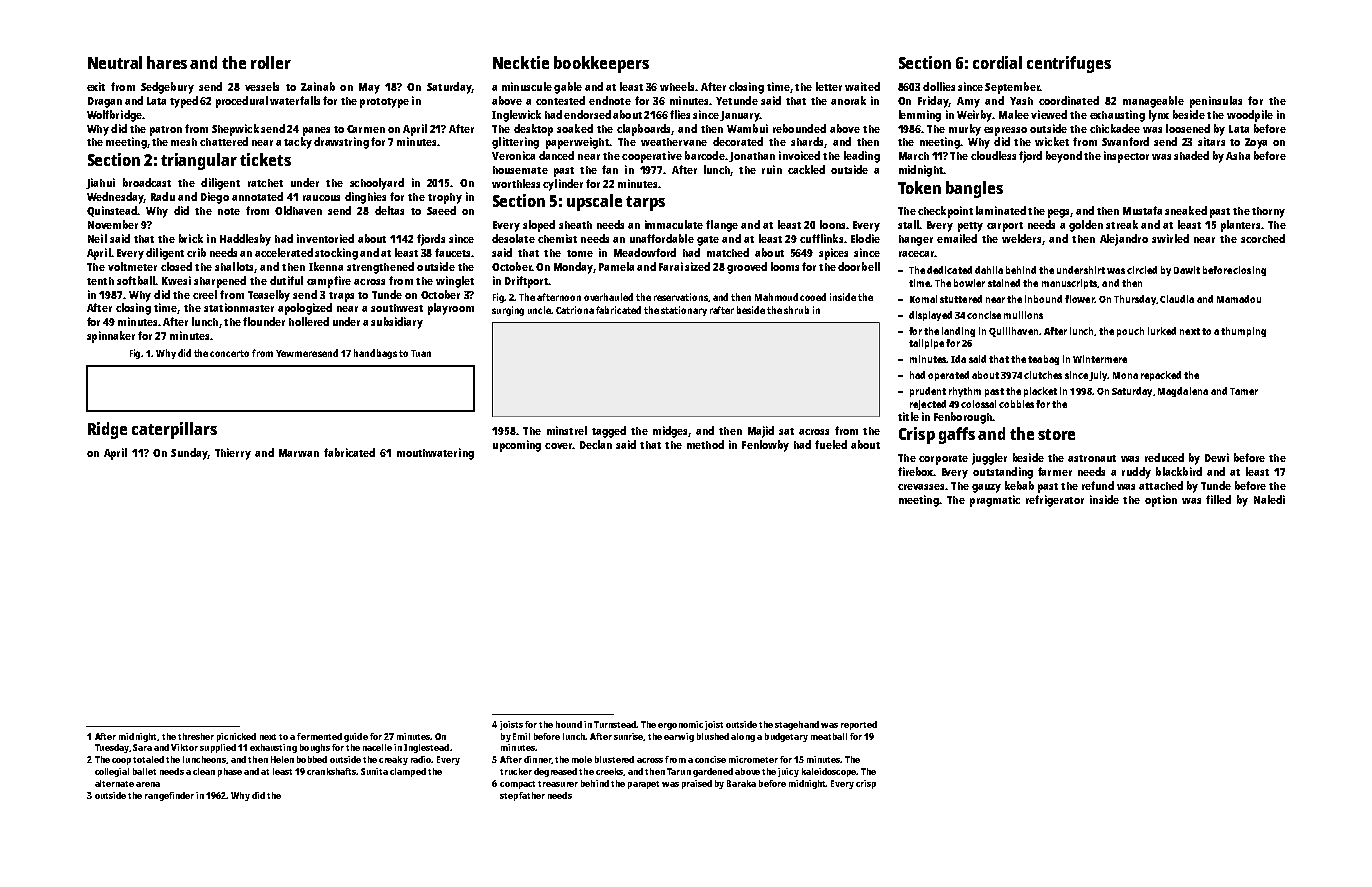 This screenshot has height=887, width=1372. What do you see at coordinates (189, 454) in the screenshot?
I see `Sunday` at bounding box center [189, 454].
